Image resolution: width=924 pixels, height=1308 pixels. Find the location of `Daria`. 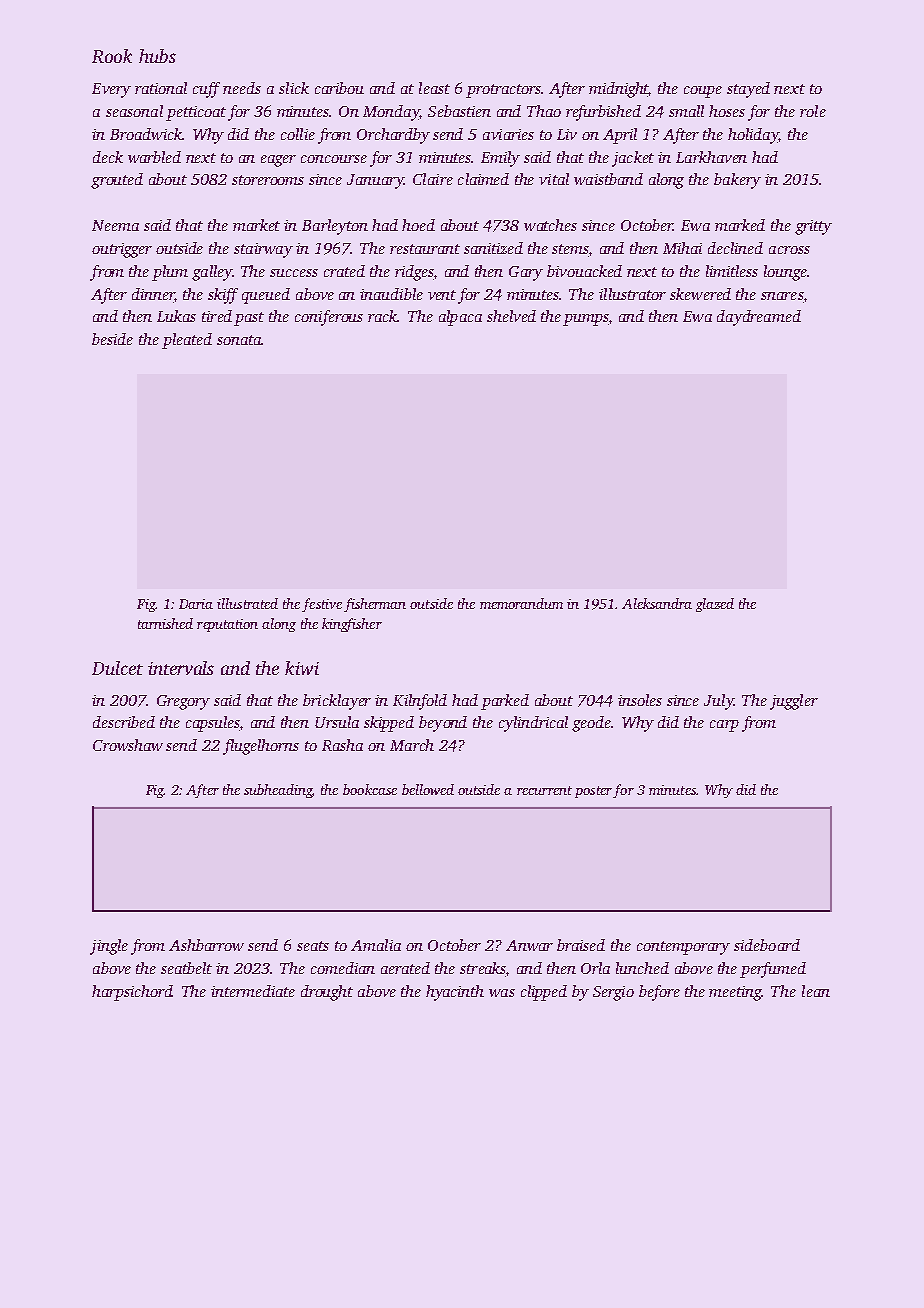

Daria is located at coordinates (196, 604).
